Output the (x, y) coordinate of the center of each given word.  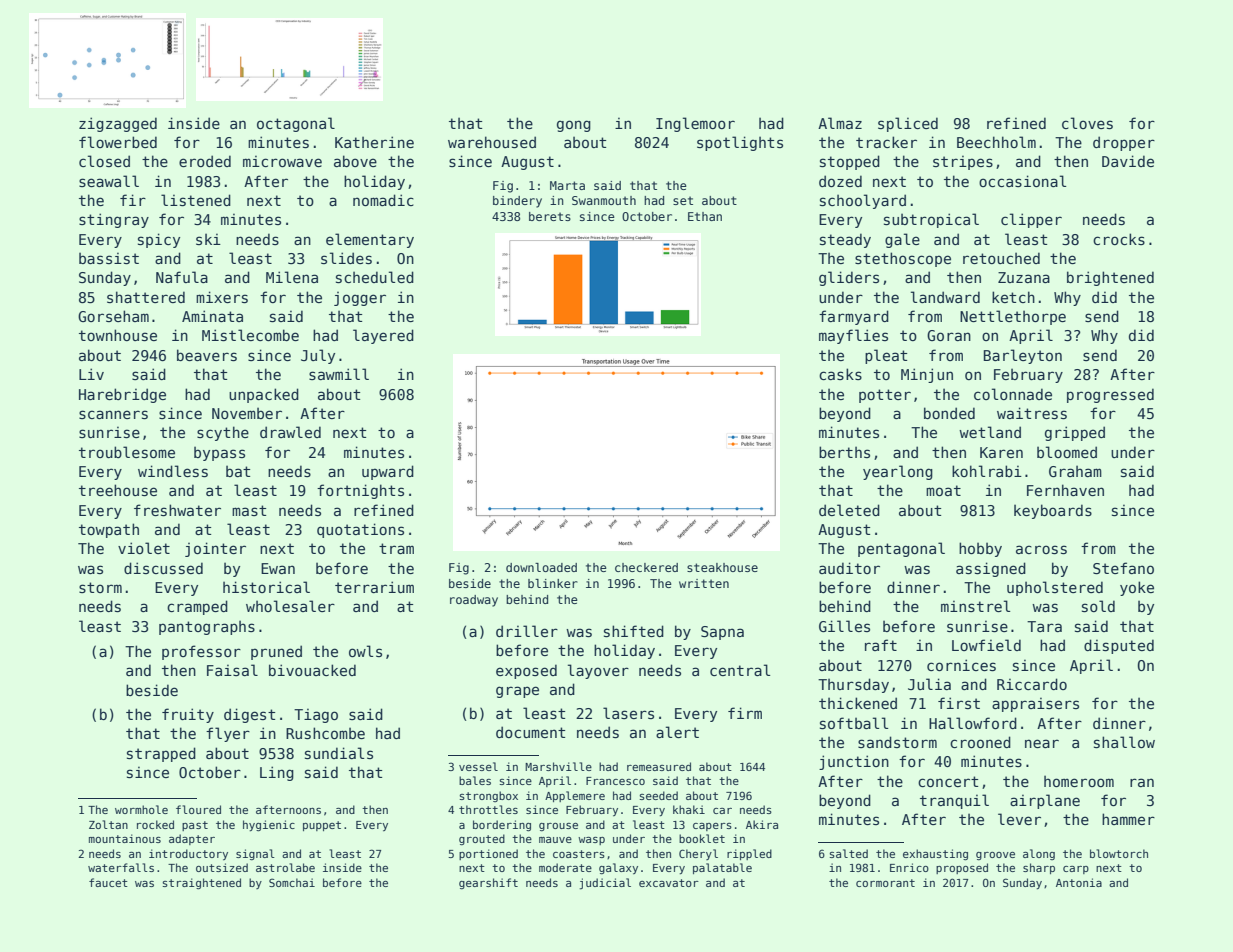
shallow (1124, 742)
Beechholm (996, 142)
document (530, 732)
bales (475, 780)
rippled (749, 854)
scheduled (375, 277)
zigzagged (118, 124)
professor (201, 652)
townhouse (118, 335)
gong (574, 126)
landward (945, 297)
